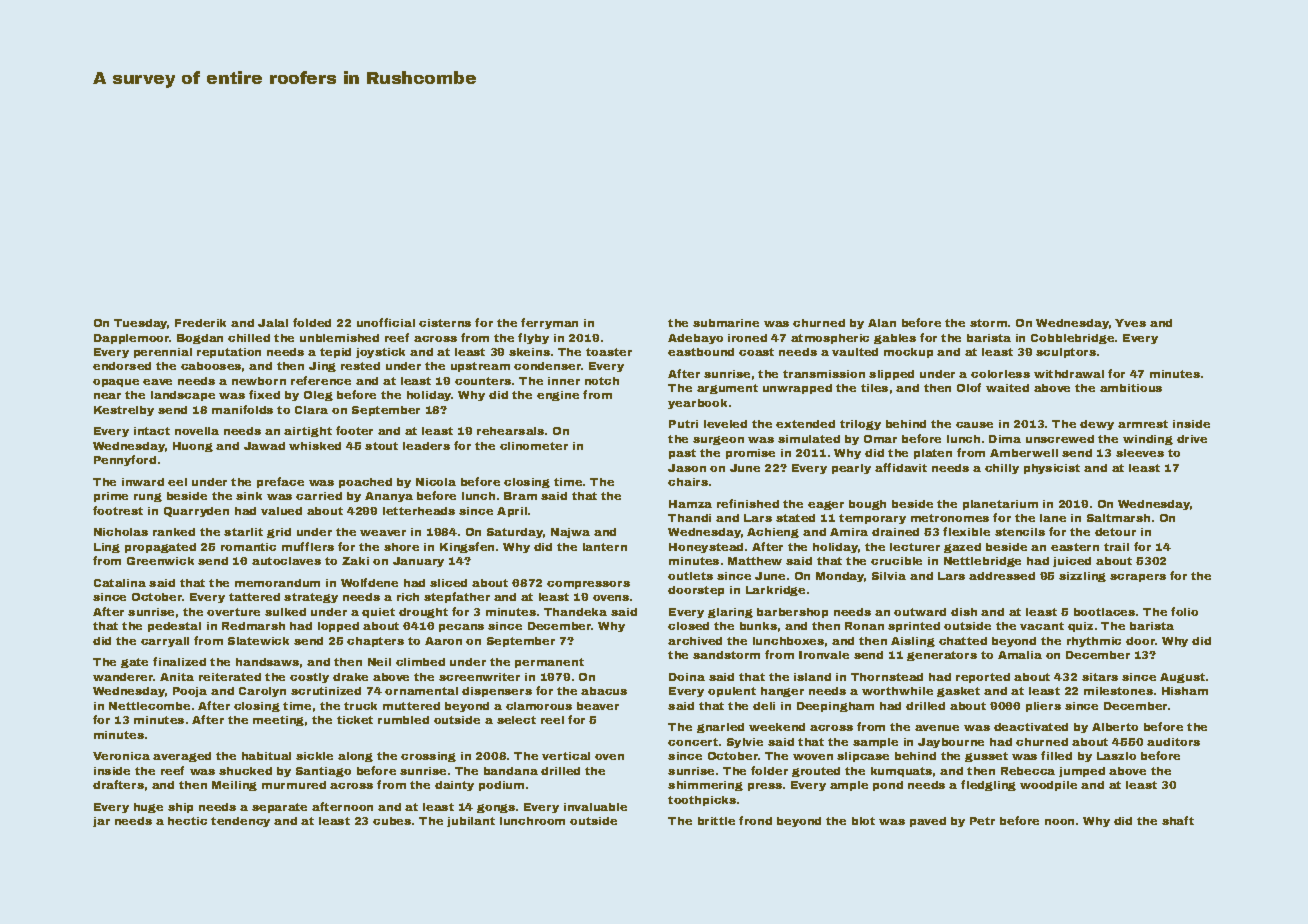 The width and height of the screenshot is (1308, 924). I want to click on pedestal, so click(174, 627).
